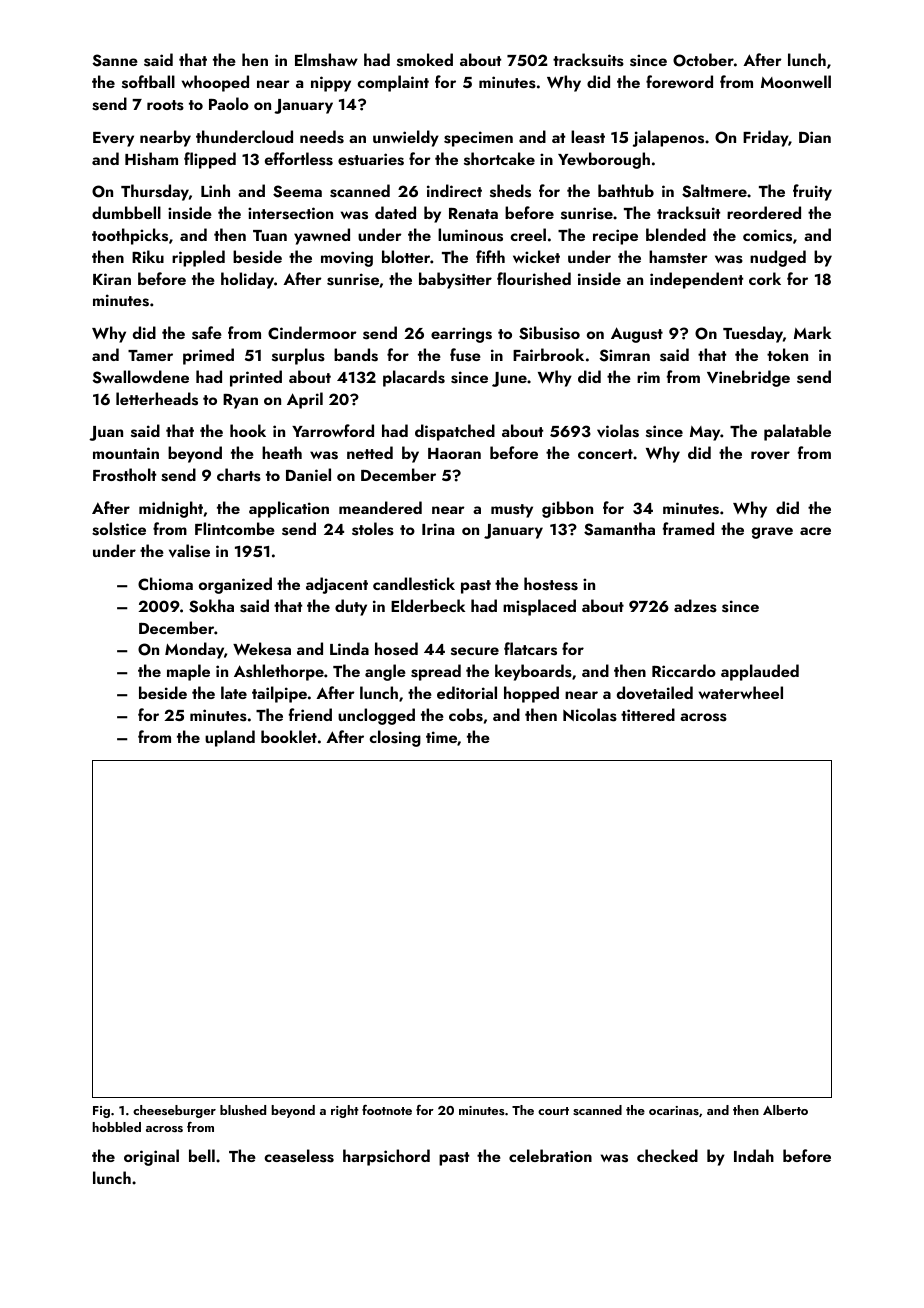 This document has width=924, height=1308. Describe the element at coordinates (605, 454) in the document. I see `concert` at that location.
